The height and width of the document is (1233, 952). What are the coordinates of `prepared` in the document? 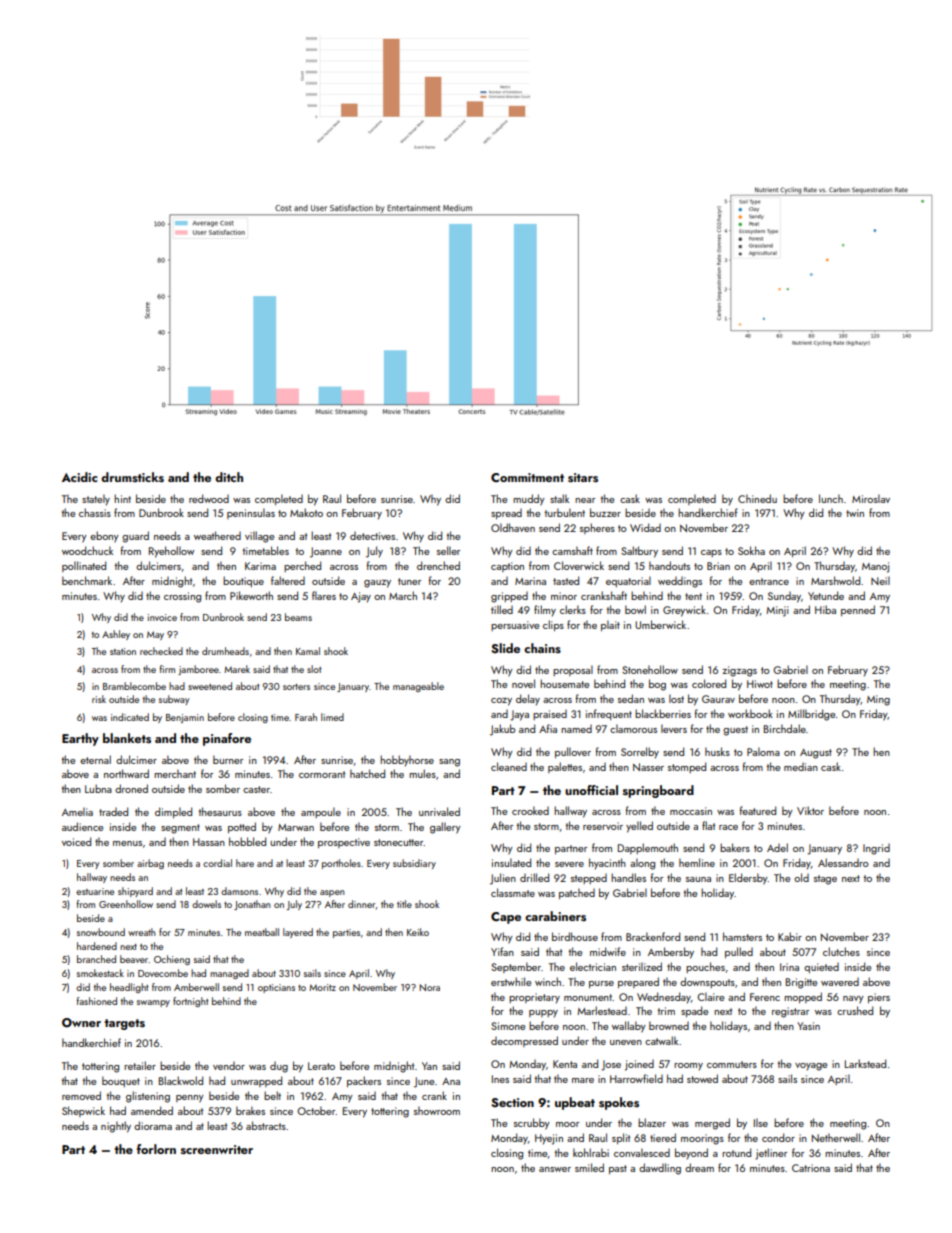 It's located at (638, 982).
